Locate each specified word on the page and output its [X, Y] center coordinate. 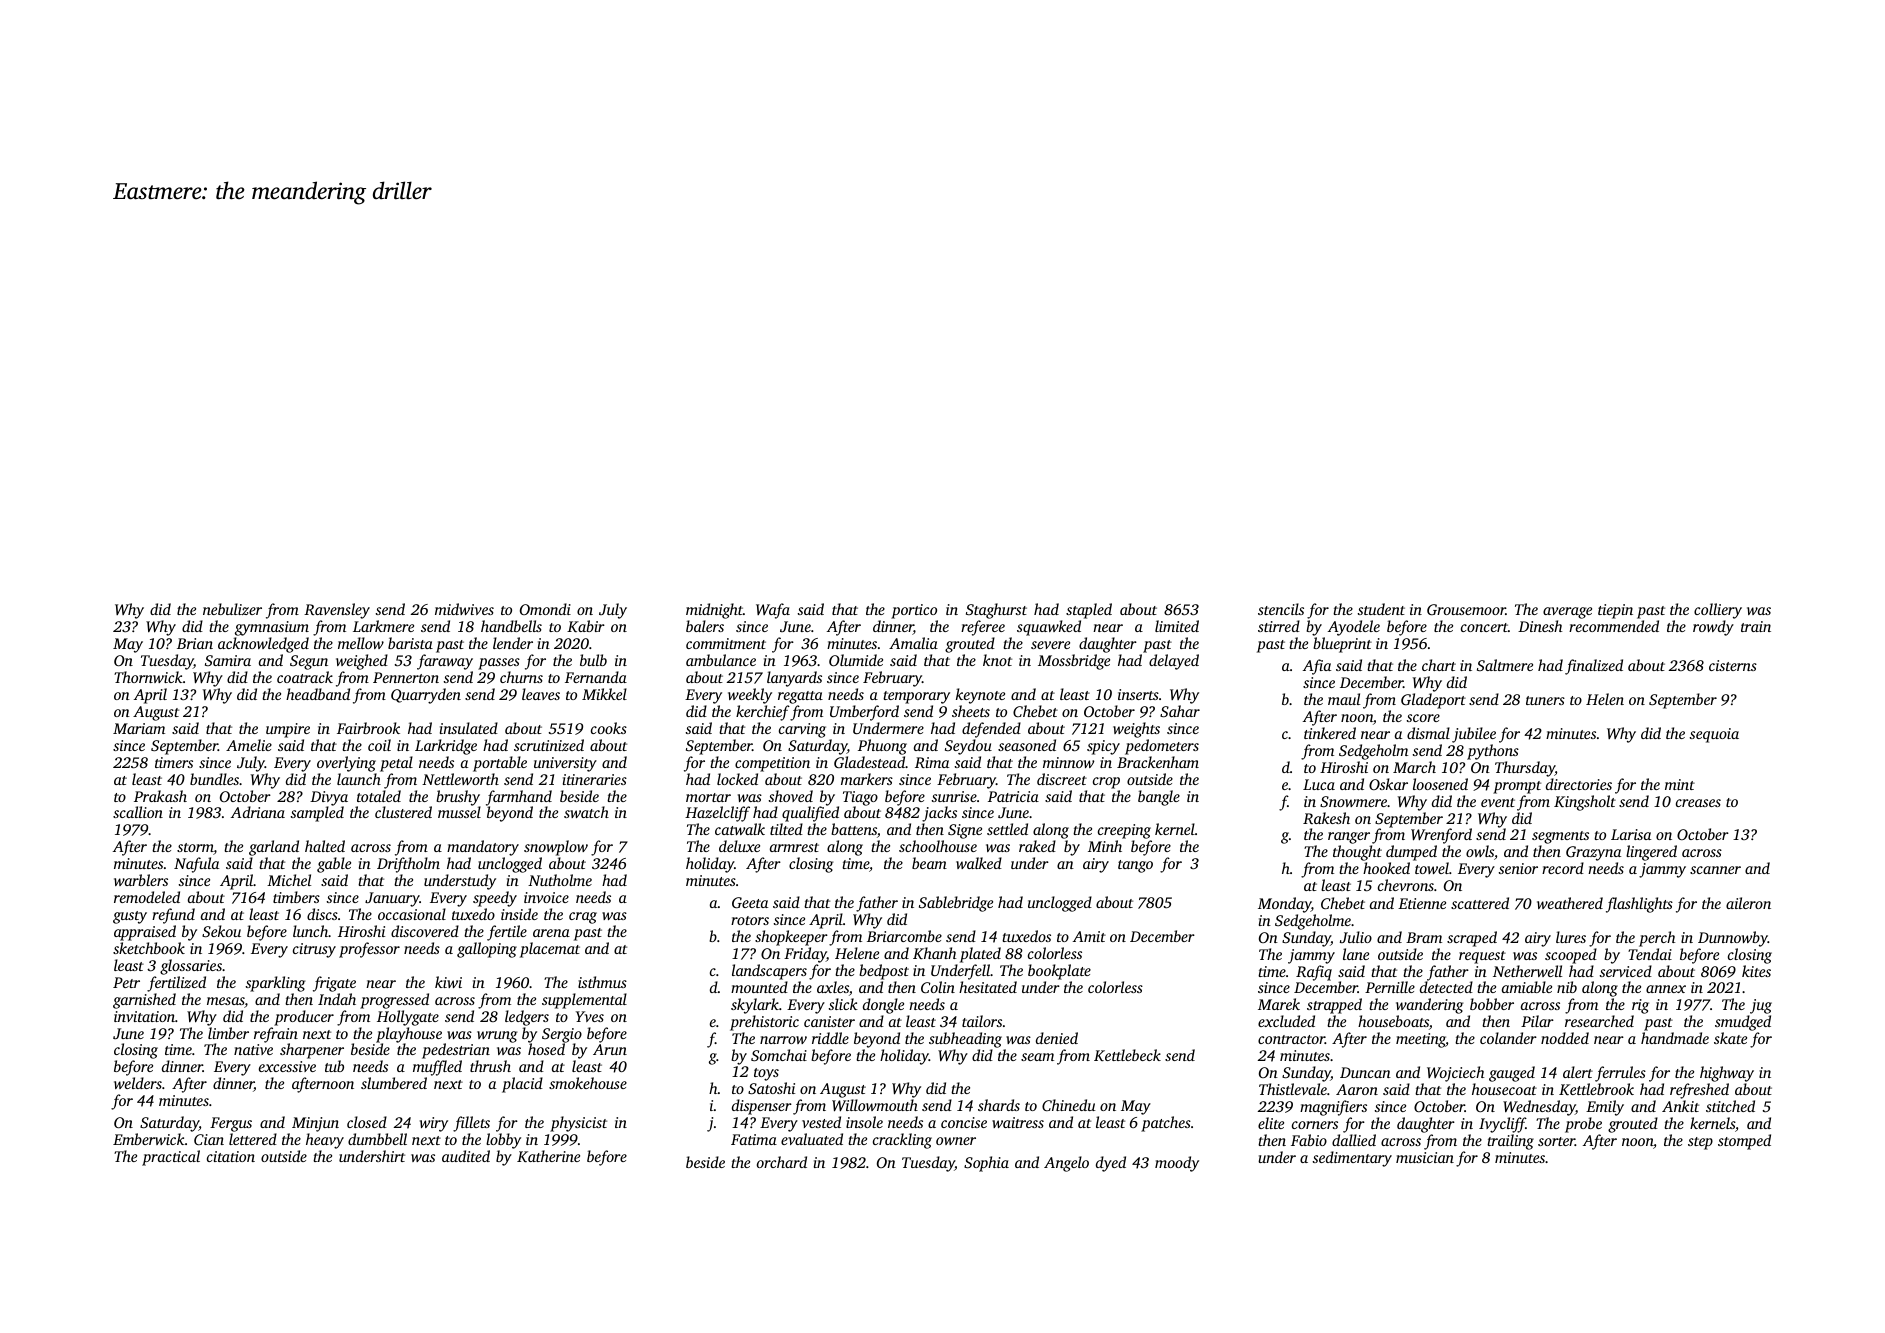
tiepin [1615, 611]
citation [231, 1156]
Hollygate [408, 1018]
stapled [1089, 611]
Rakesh [1326, 818]
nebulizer [232, 609]
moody [1177, 1164]
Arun [610, 1049]
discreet [1062, 779]
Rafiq [1314, 973]
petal [396, 764]
